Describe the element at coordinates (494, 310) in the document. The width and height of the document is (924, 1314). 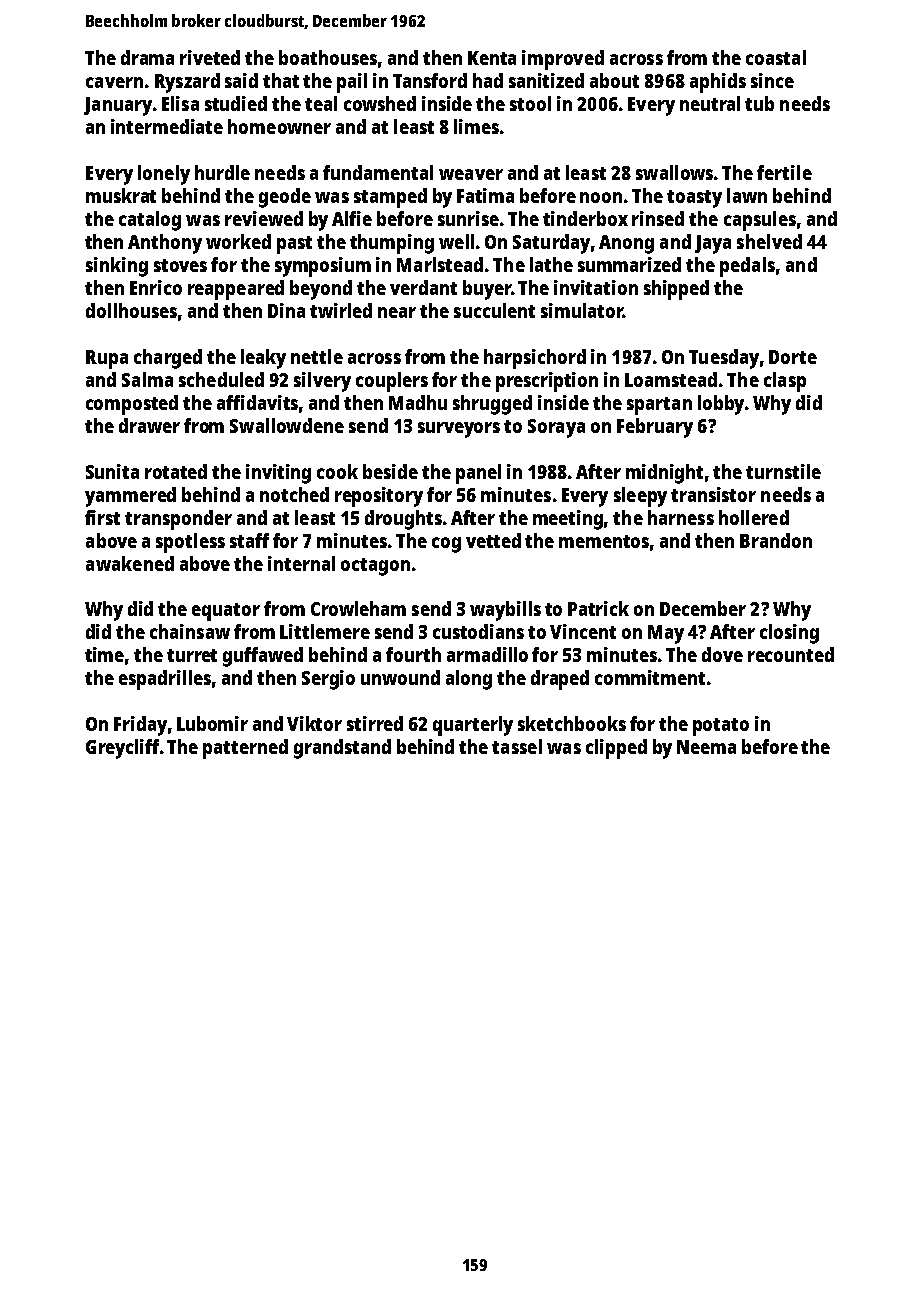
I see `succulent` at that location.
